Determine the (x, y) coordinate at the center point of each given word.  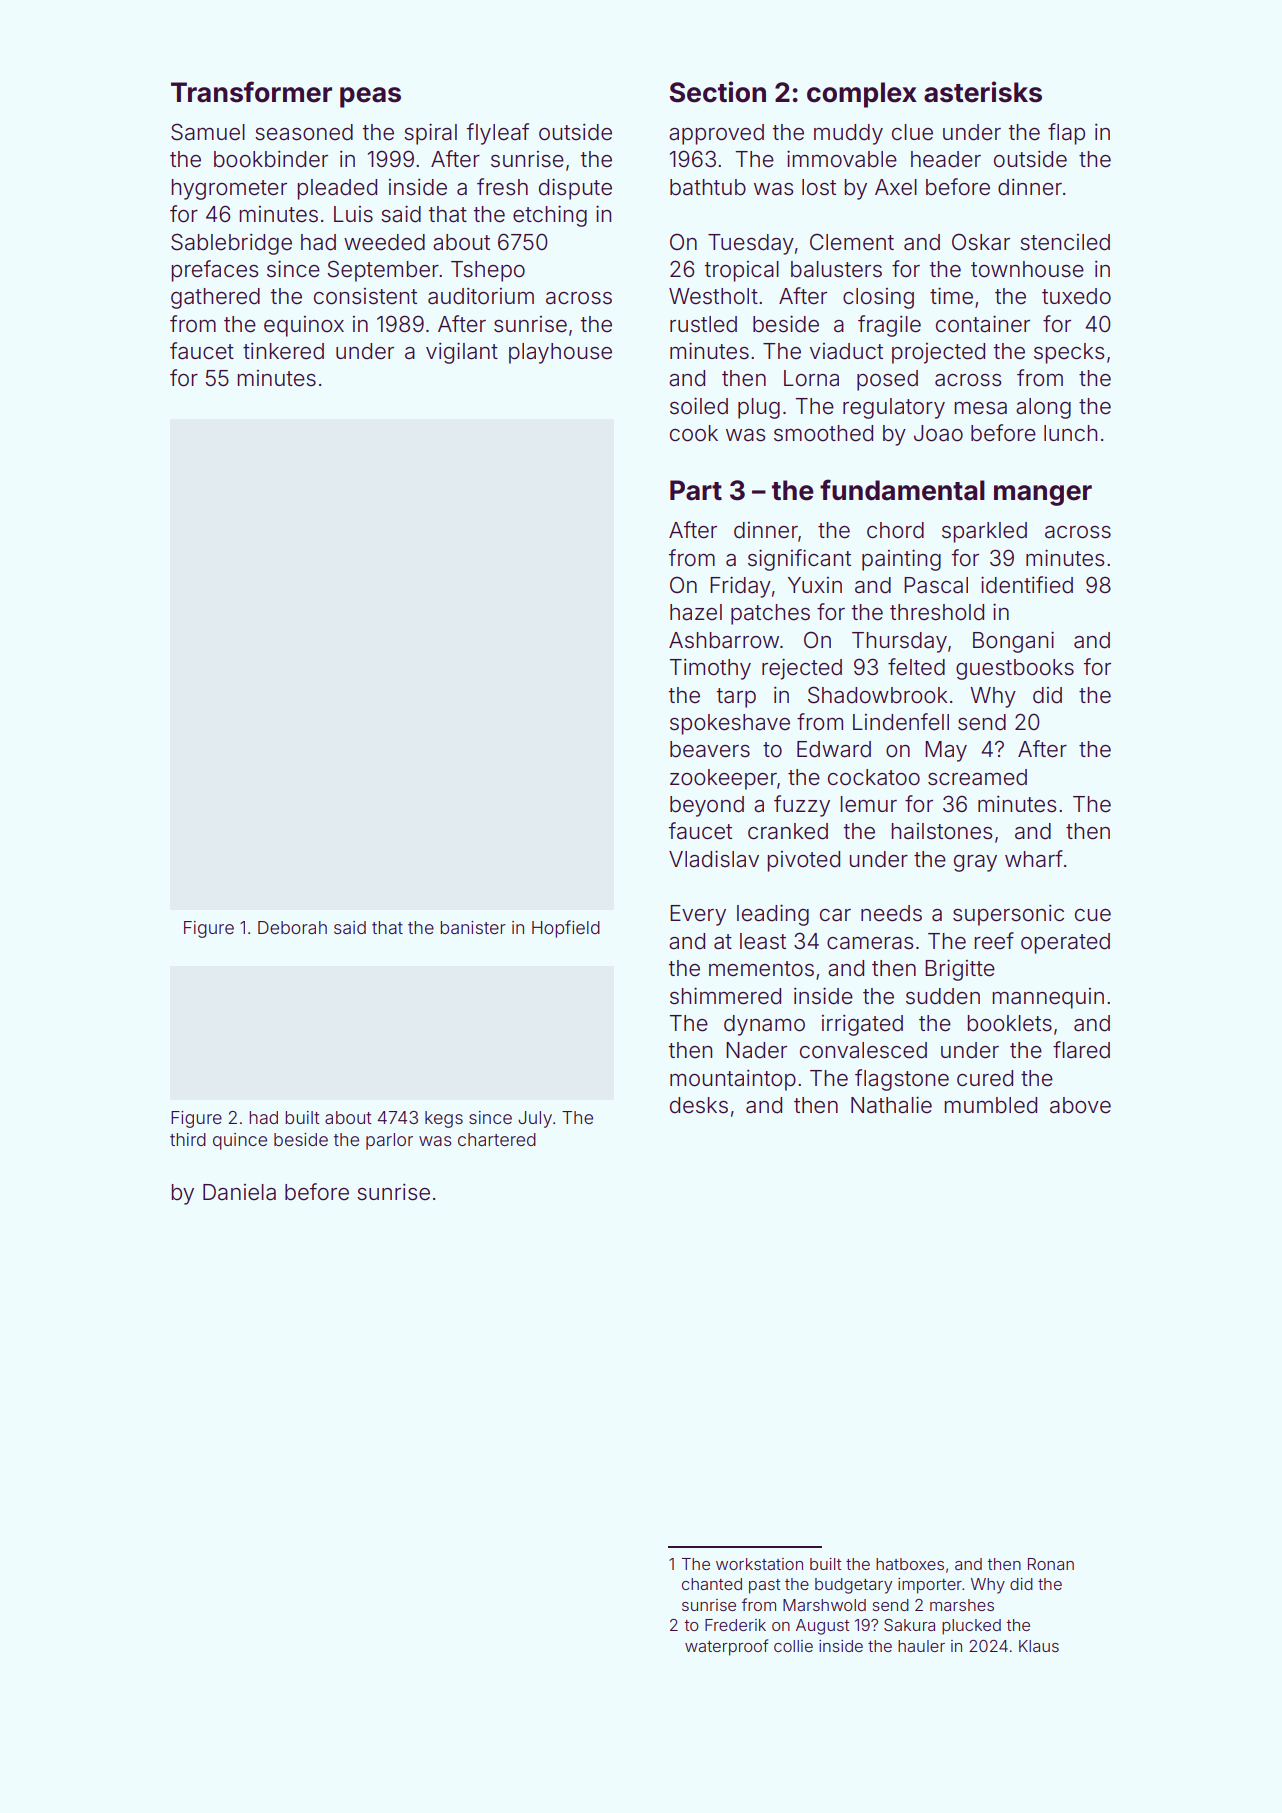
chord (895, 530)
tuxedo (1076, 296)
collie (793, 1646)
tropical (742, 271)
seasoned (304, 132)
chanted (712, 1584)
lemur (868, 804)
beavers (710, 749)
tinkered (283, 351)
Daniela (239, 1192)
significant (799, 560)
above (1080, 1105)
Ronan (1051, 1564)
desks (699, 1105)
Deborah (292, 927)
